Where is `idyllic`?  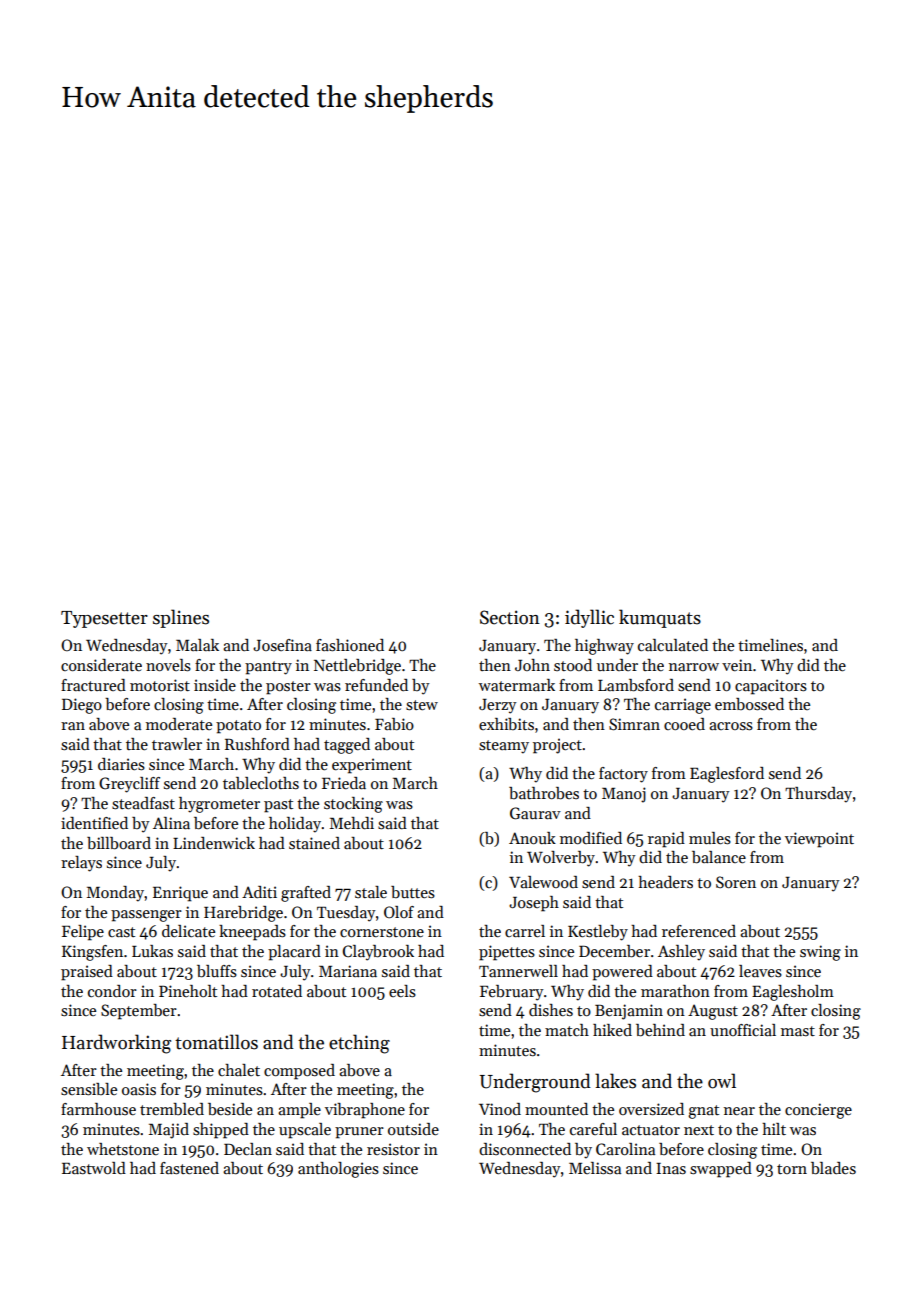 idyllic is located at coordinates (589, 618).
